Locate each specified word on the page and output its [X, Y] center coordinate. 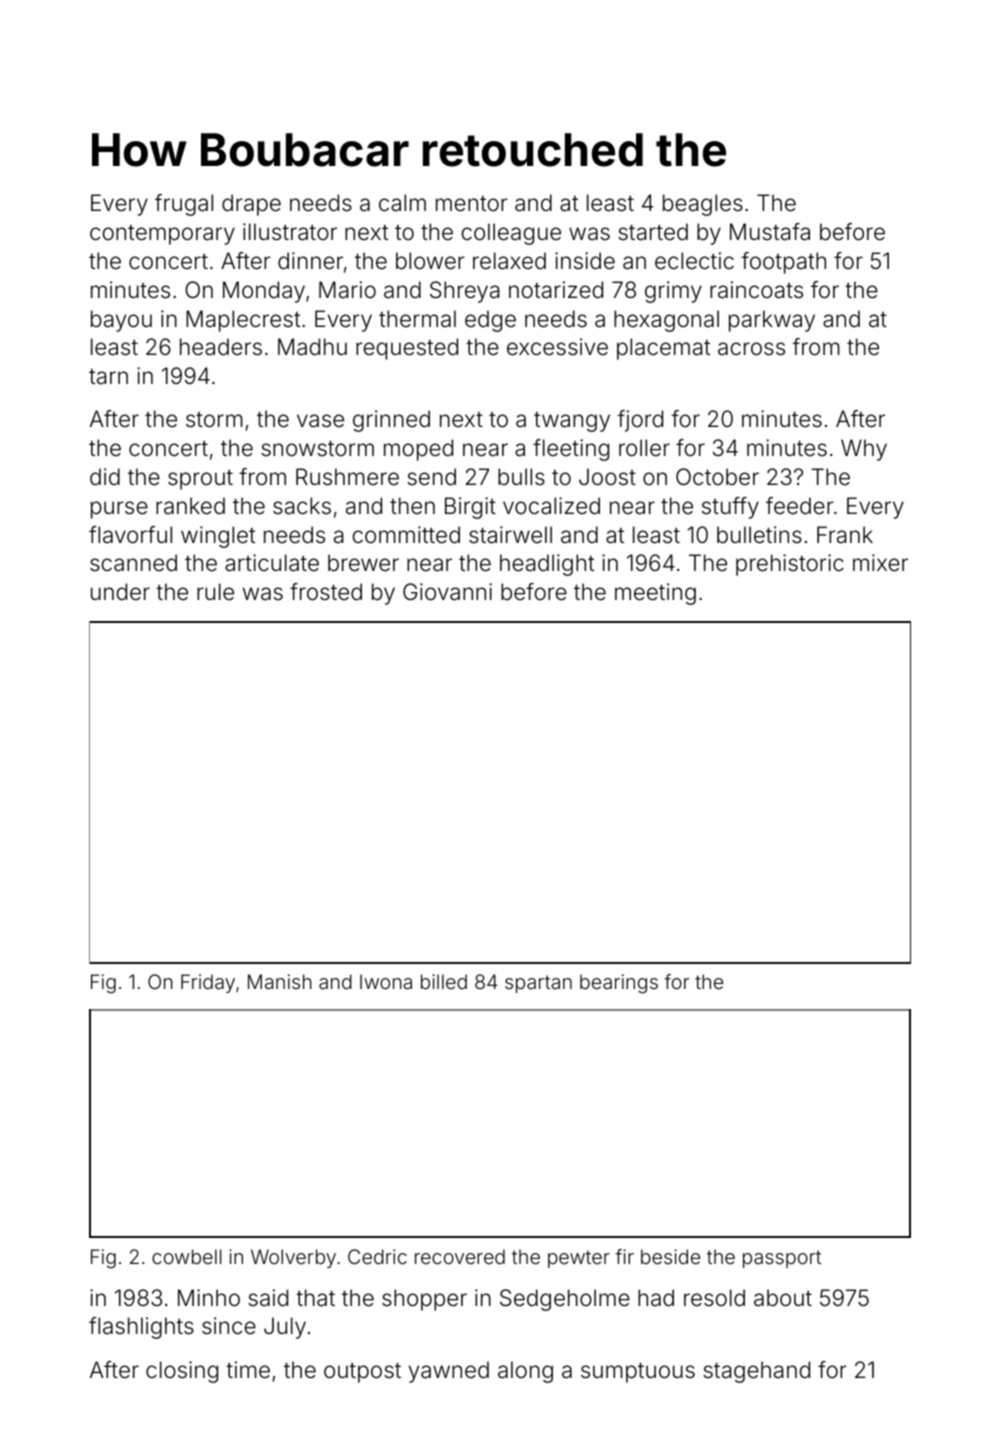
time [248, 1369]
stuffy [730, 508]
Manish [280, 981]
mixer [880, 563]
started [653, 232]
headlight [547, 565]
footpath [783, 263]
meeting [655, 594]
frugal [184, 205]
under [120, 591]
